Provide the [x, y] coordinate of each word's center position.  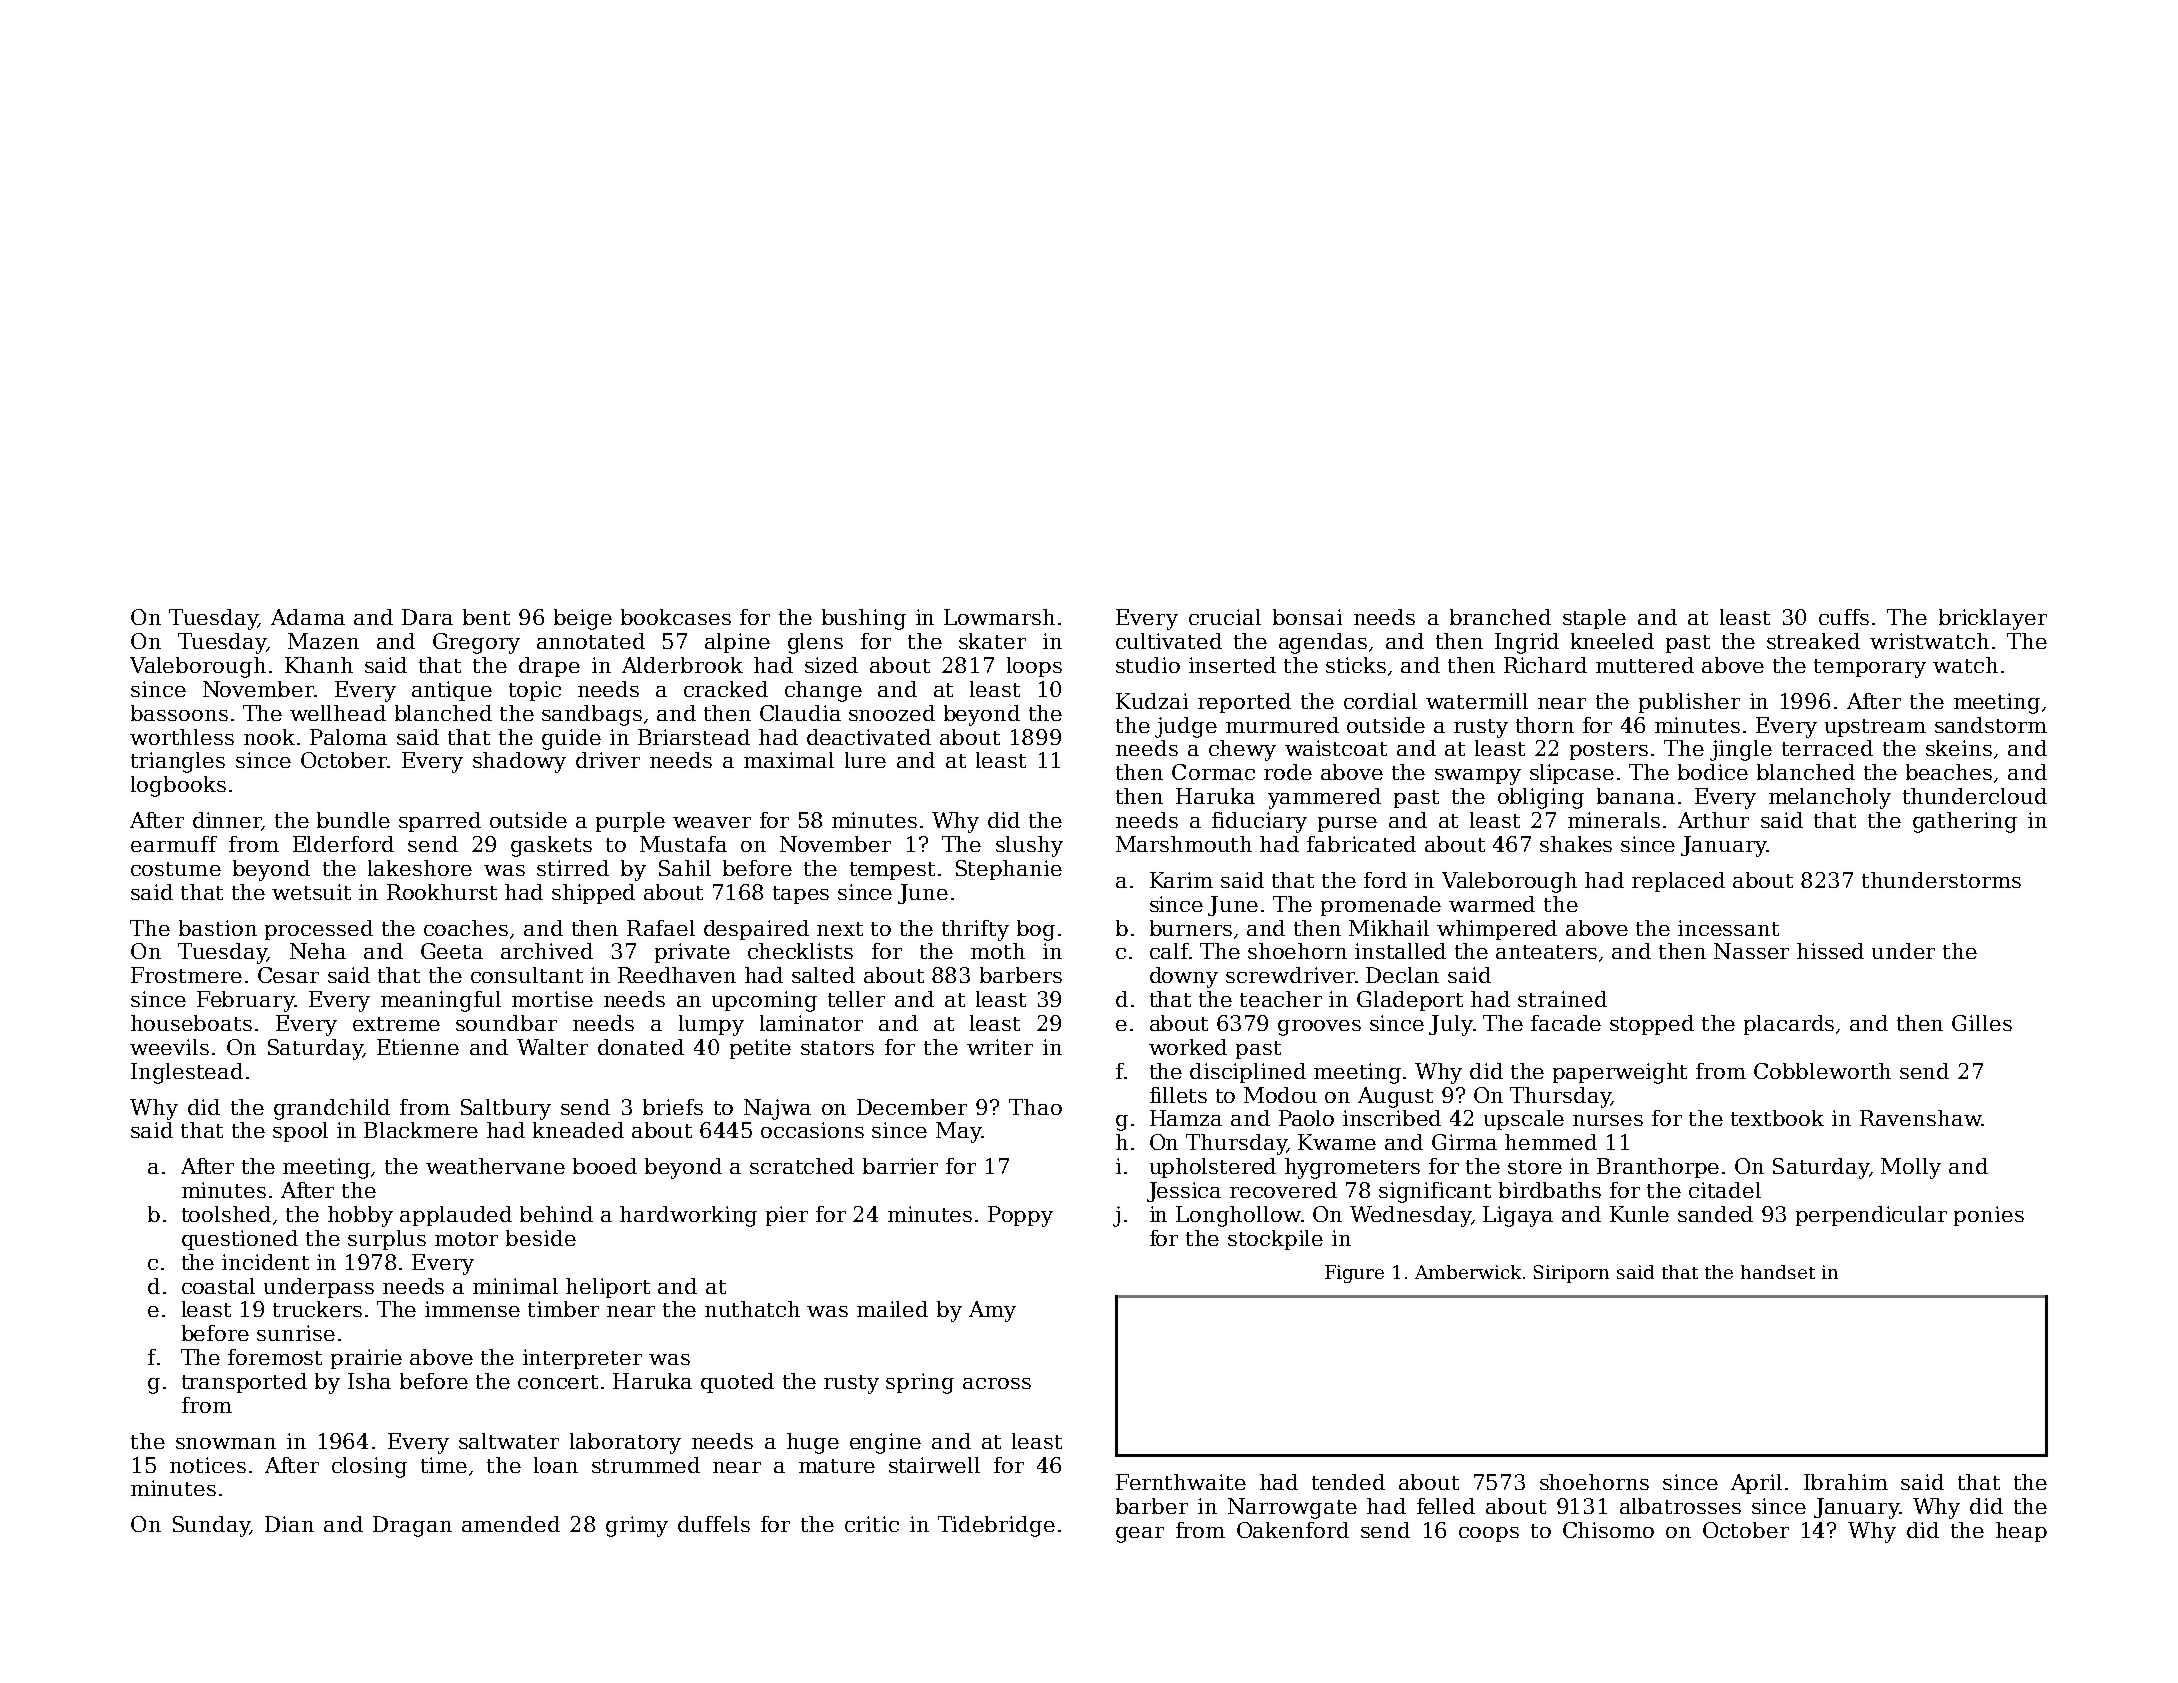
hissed [1830, 951]
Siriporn [1571, 1274]
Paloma [348, 737]
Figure [1354, 1274]
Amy [992, 1311]
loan [556, 1465]
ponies [1989, 1216]
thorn [1545, 725]
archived [547, 951]
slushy [1029, 846]
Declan [1402, 975]
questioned [240, 1240]
